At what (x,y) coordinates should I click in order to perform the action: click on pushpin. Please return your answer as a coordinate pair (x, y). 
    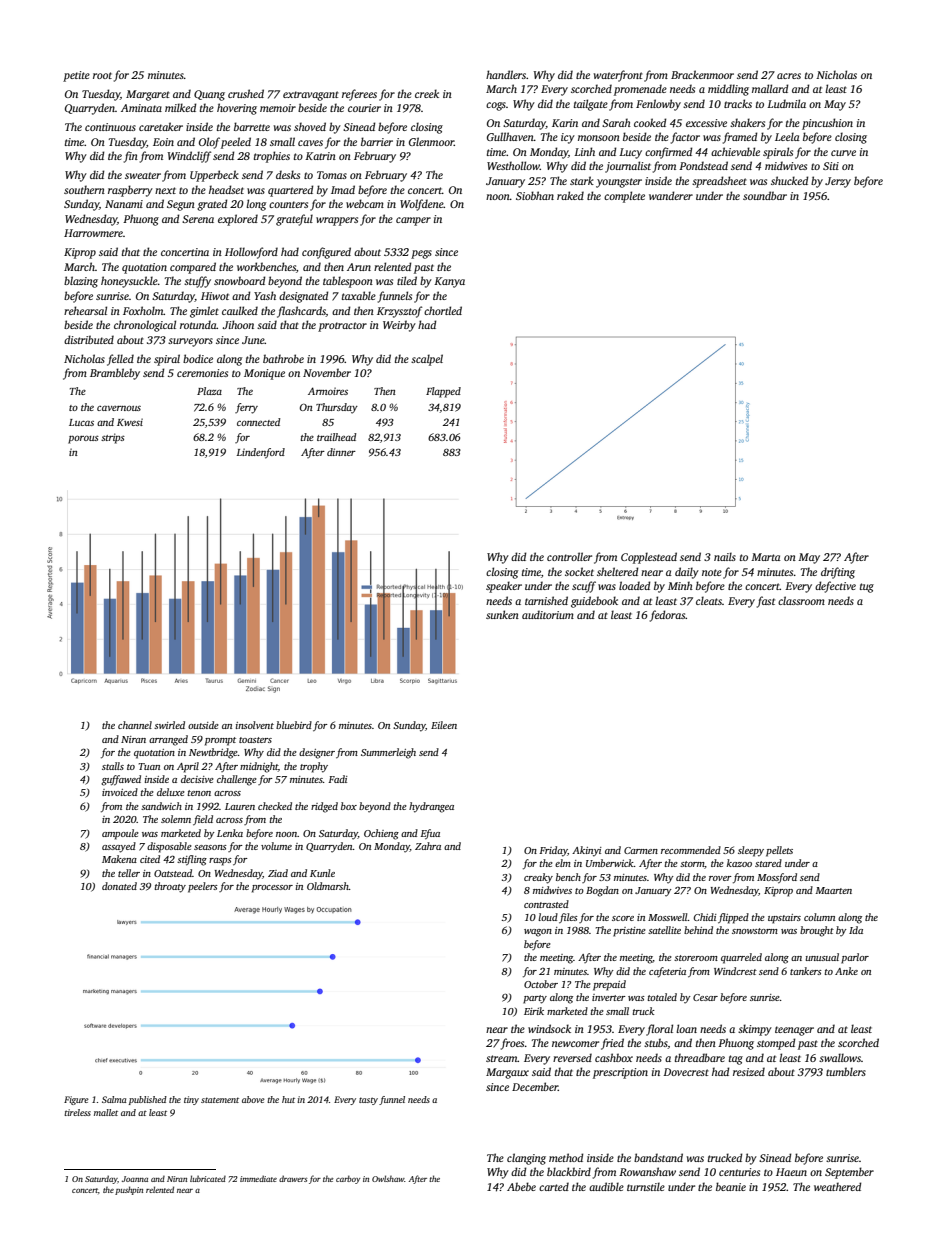
    Looking at the image, I should click on (129, 1190).
